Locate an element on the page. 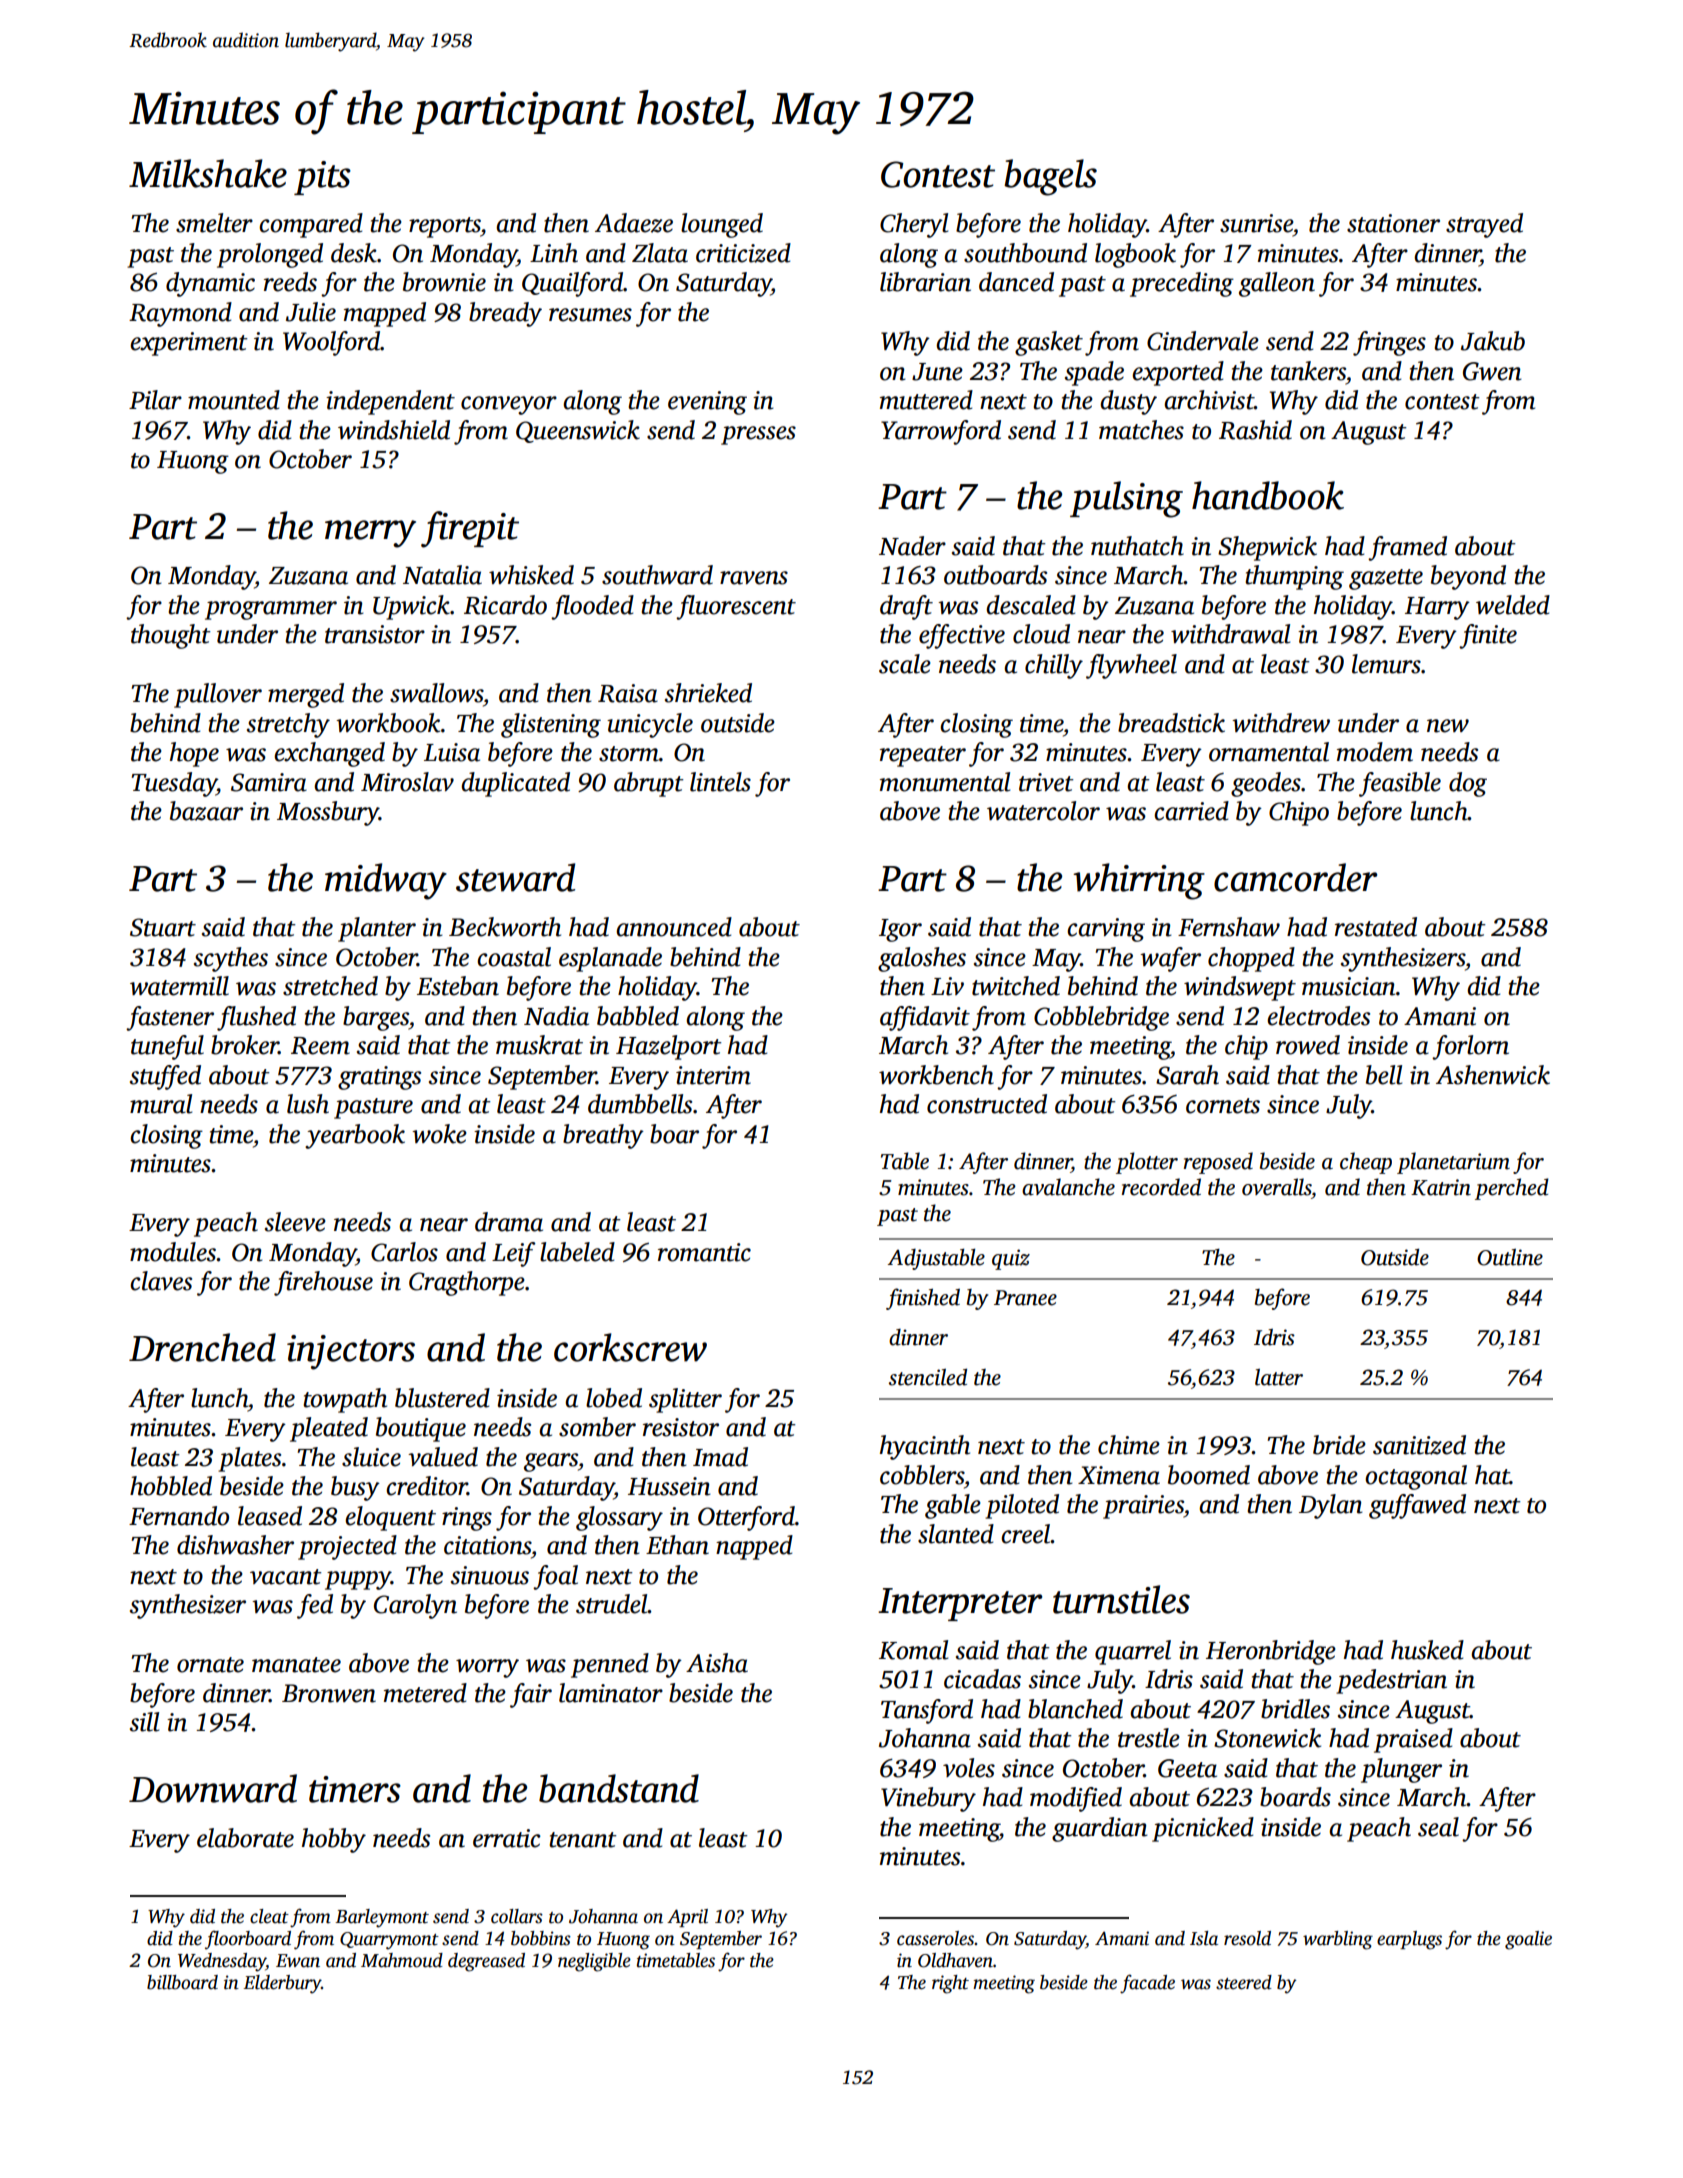 The height and width of the document is (2178, 1683). Komal is located at coordinates (913, 1650).
